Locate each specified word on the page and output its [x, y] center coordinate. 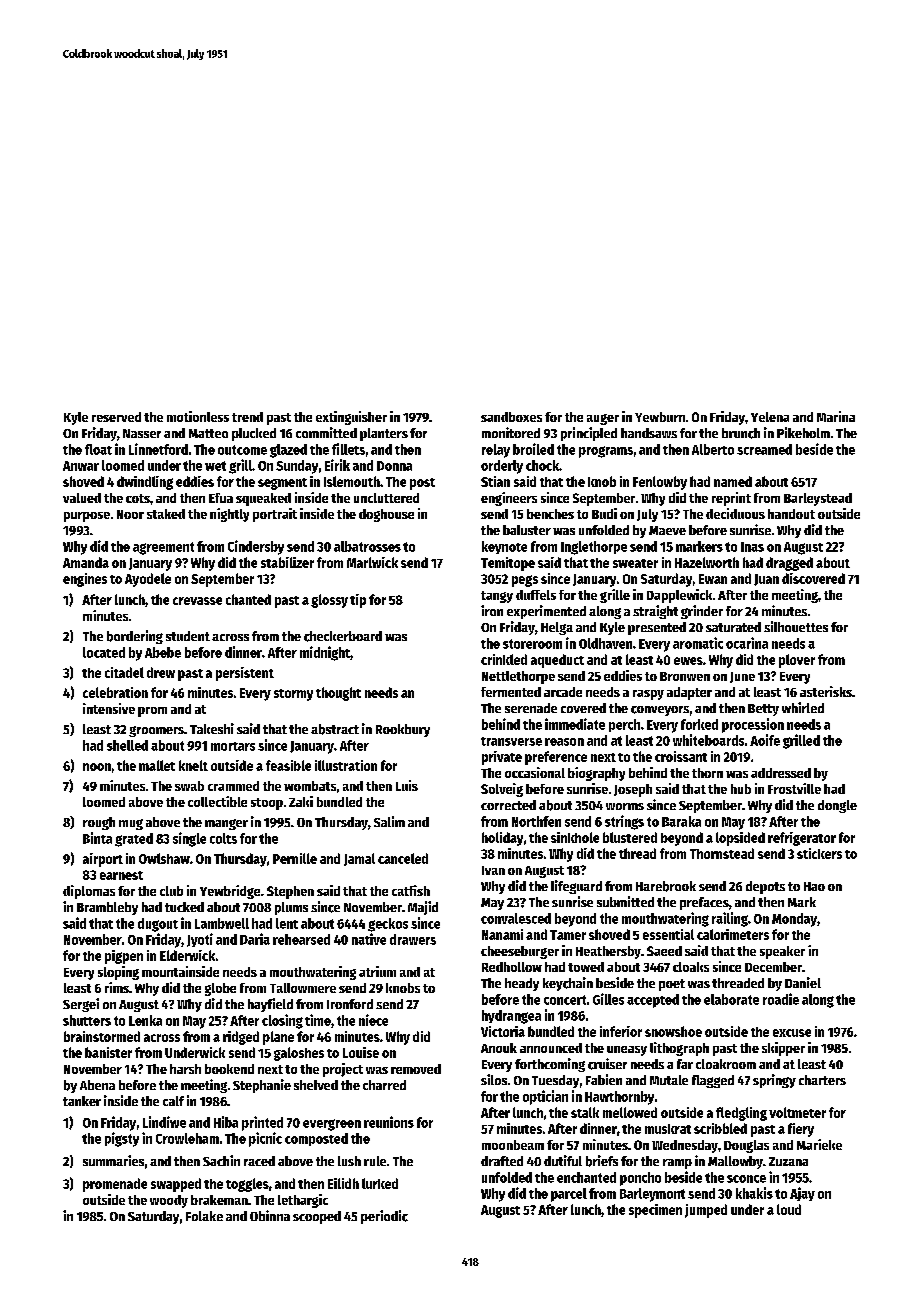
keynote [504, 547]
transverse [511, 741]
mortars [233, 746]
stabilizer [287, 562]
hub [741, 789]
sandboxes [511, 417]
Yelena [770, 417]
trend [247, 417]
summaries [113, 1160]
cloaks [691, 967]
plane [278, 1038]
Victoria [503, 1031]
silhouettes [796, 626]
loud [789, 1209]
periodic [384, 1217]
